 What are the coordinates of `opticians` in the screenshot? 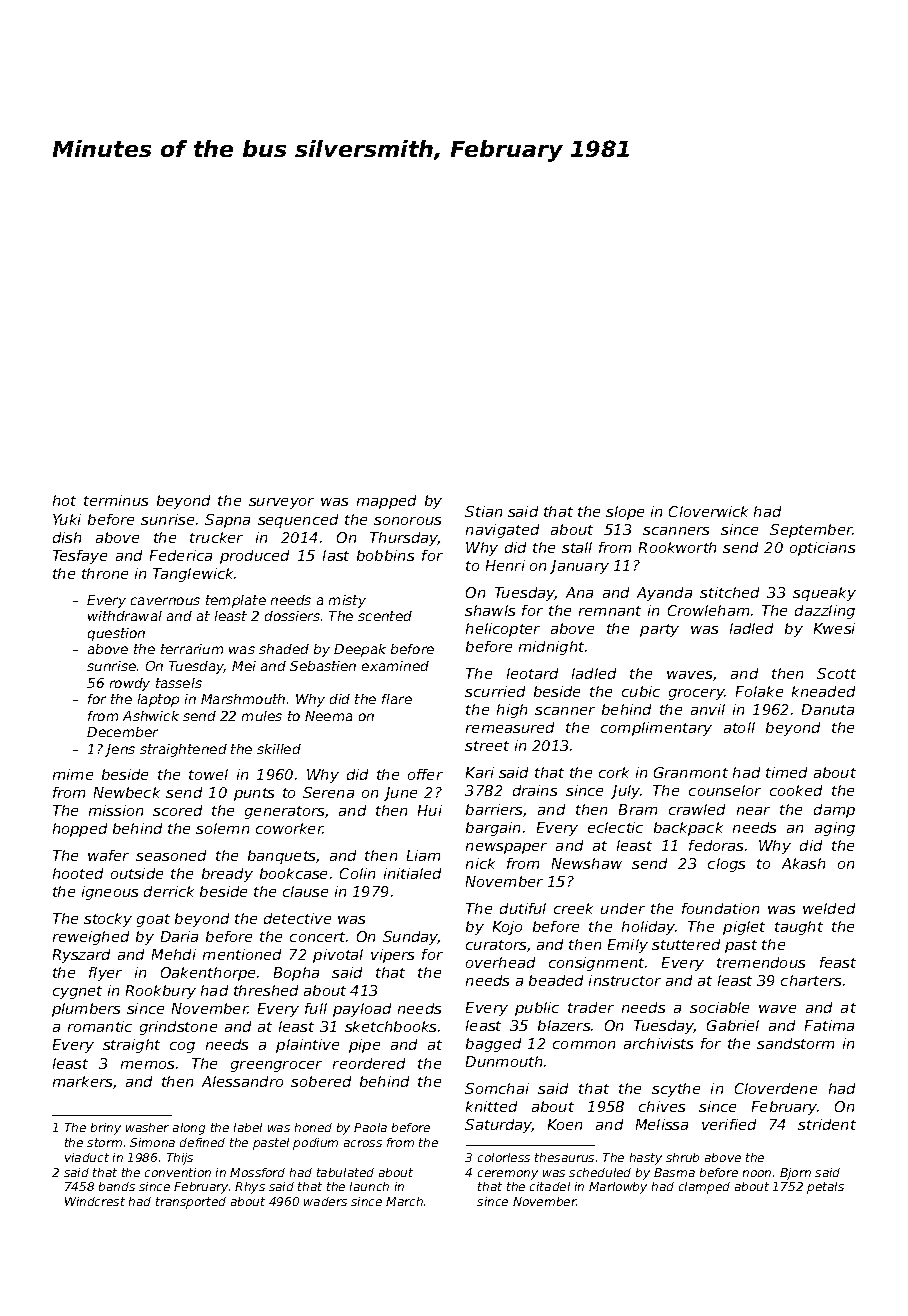 It's located at (822, 549).
